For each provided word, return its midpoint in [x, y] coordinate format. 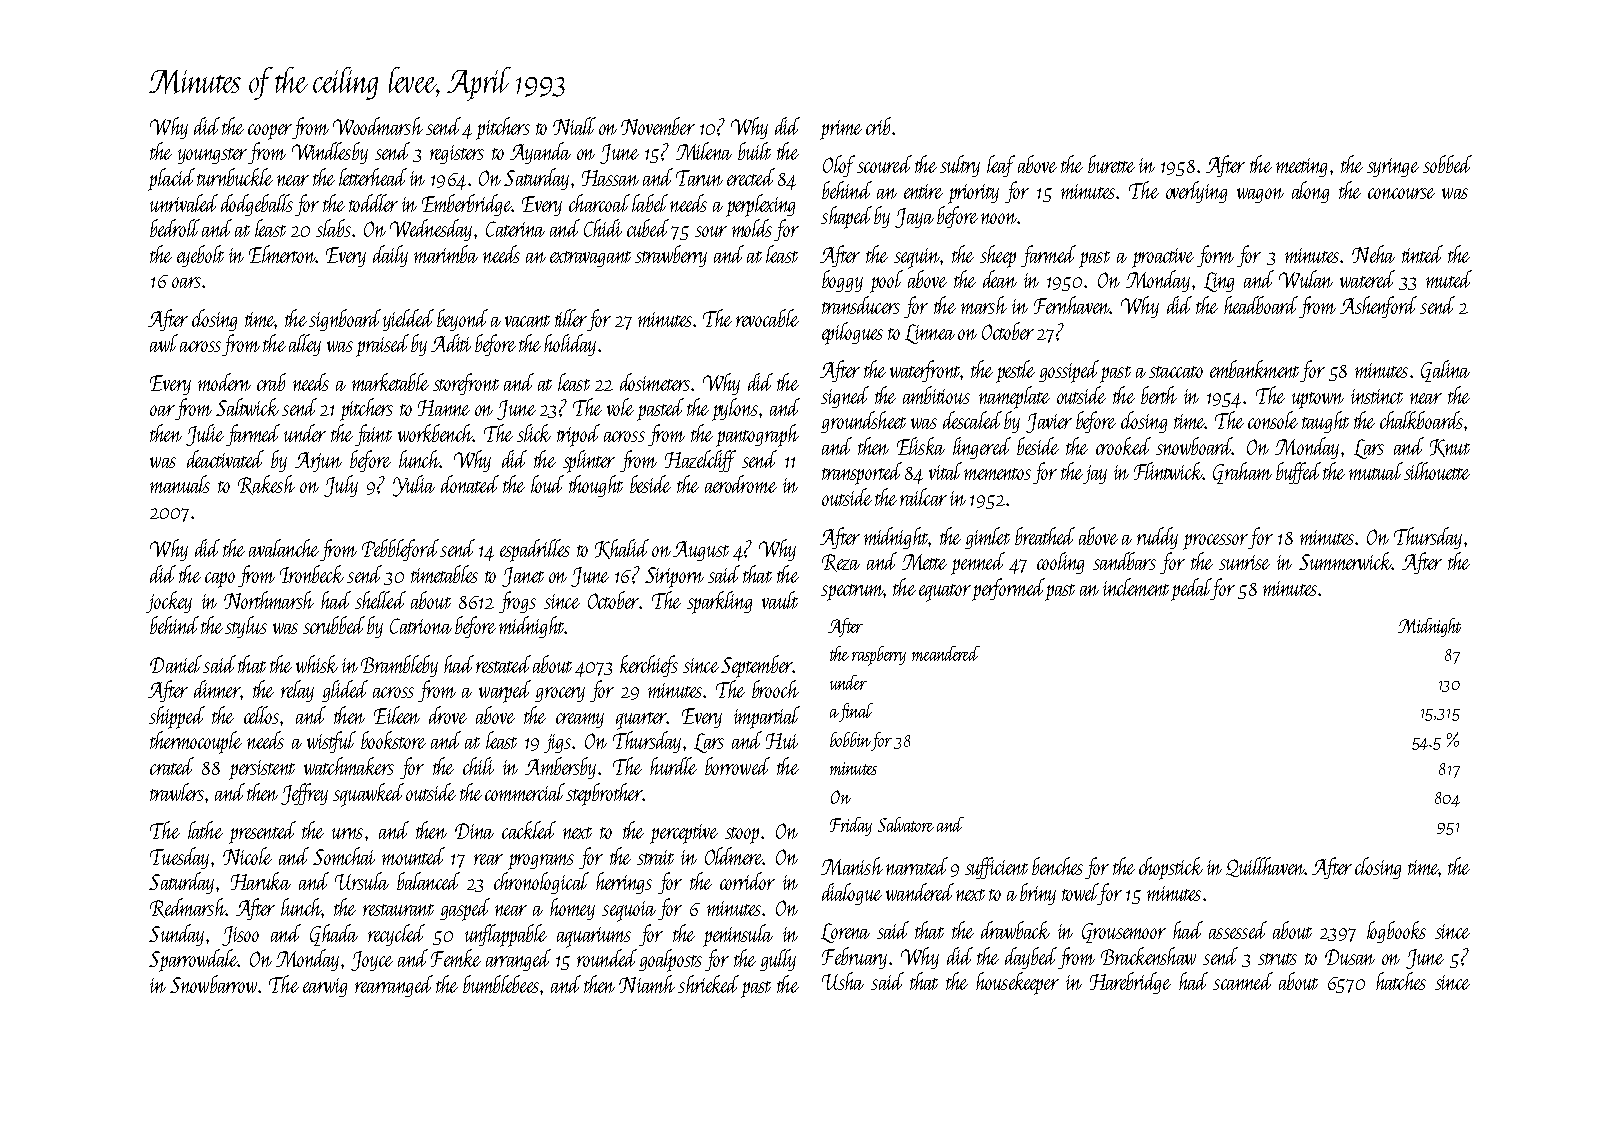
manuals [180, 484]
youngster [212, 156]
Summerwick [1345, 561]
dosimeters [655, 382]
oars [186, 282]
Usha [843, 981]
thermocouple [196, 742]
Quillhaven [1265, 867]
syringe [1393, 167]
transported [862, 473]
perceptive [684, 834]
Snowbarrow [213, 984]
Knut [1450, 448]
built [754, 151]
